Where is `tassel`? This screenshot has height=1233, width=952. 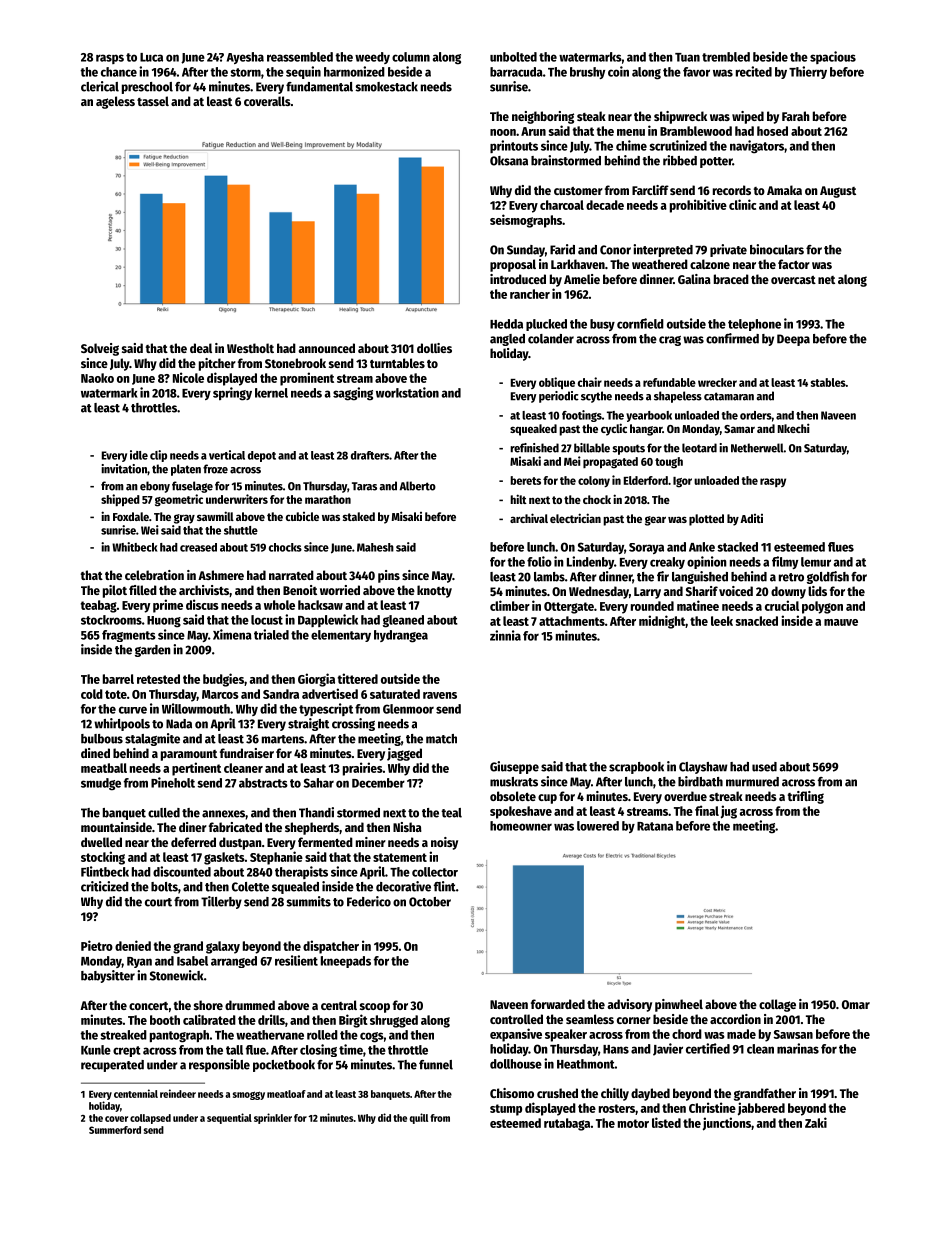 tassel is located at coordinates (153, 101).
